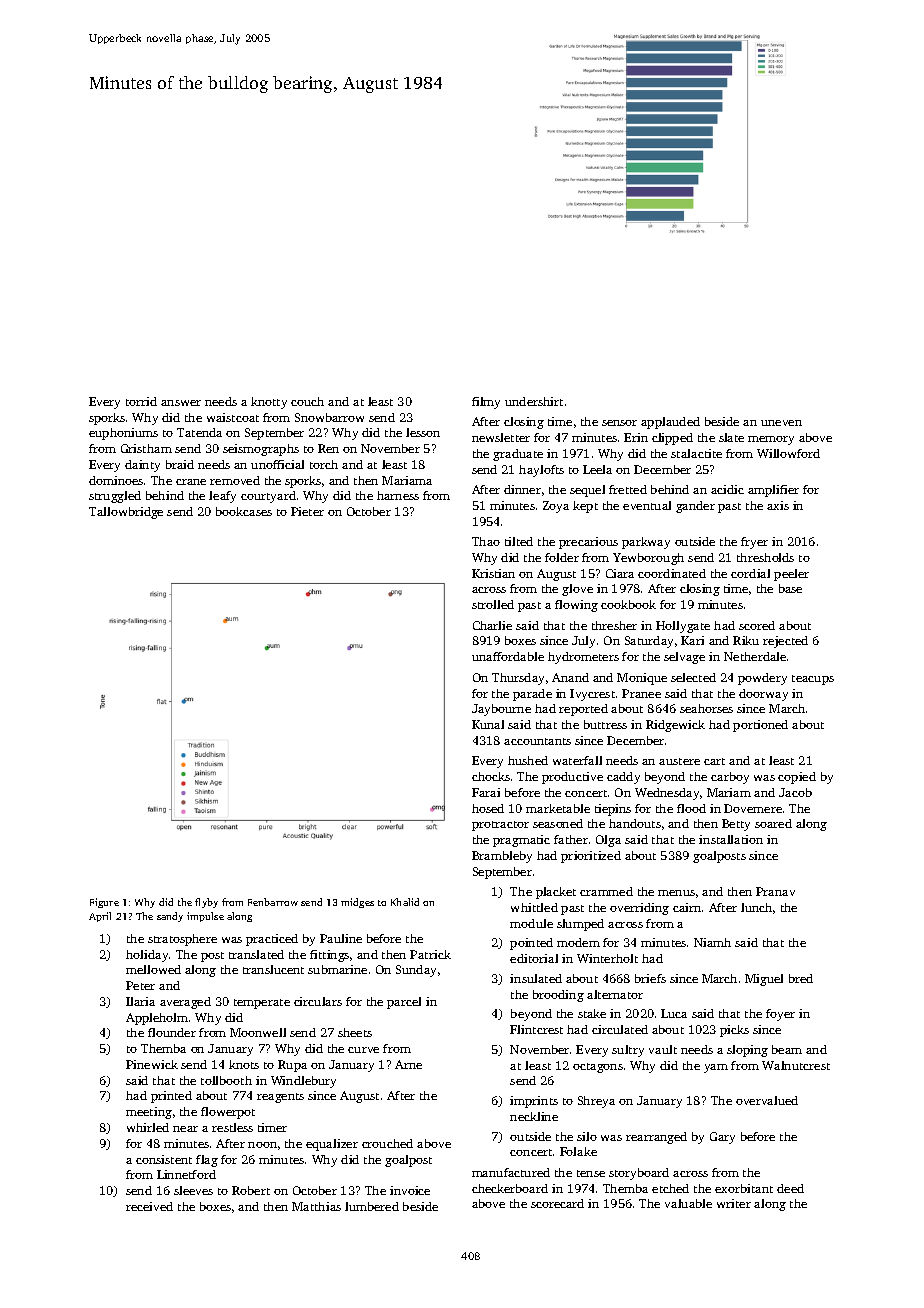  I want to click on Willowford, so click(788, 453).
